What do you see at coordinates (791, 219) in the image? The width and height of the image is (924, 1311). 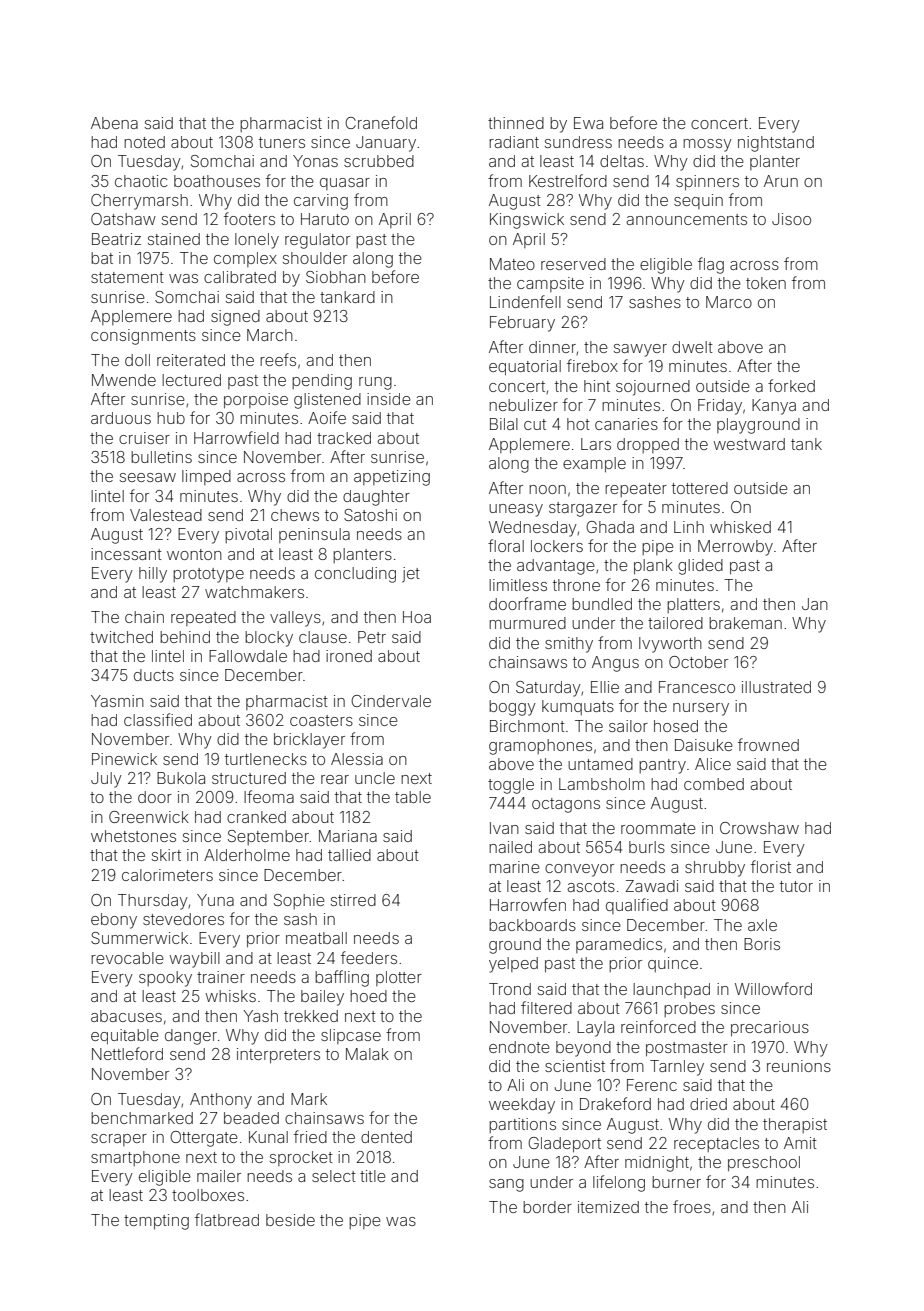 I see `Jisoo` at bounding box center [791, 219].
